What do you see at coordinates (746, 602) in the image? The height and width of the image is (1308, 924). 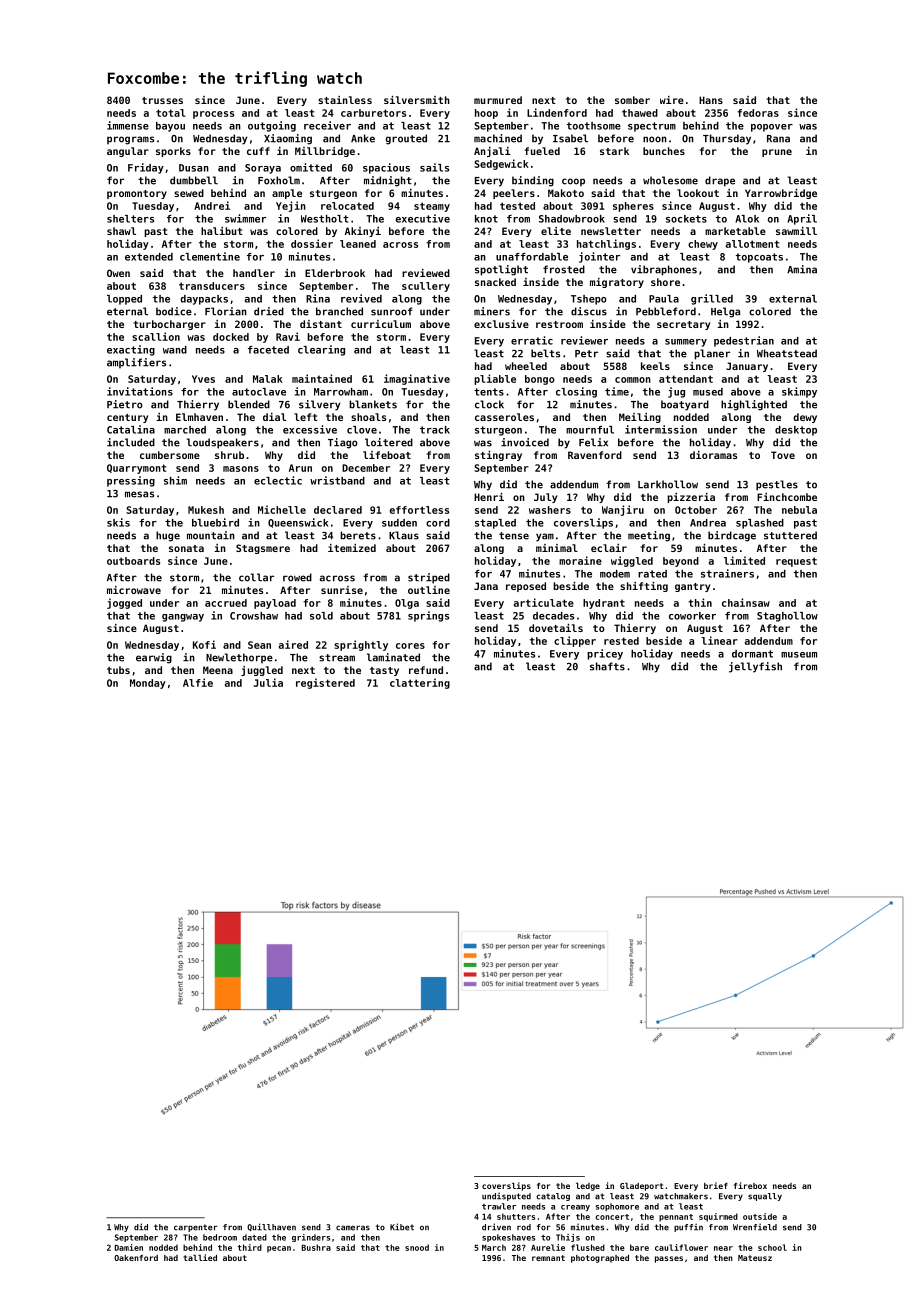 I see `chainsaw` at bounding box center [746, 602].
